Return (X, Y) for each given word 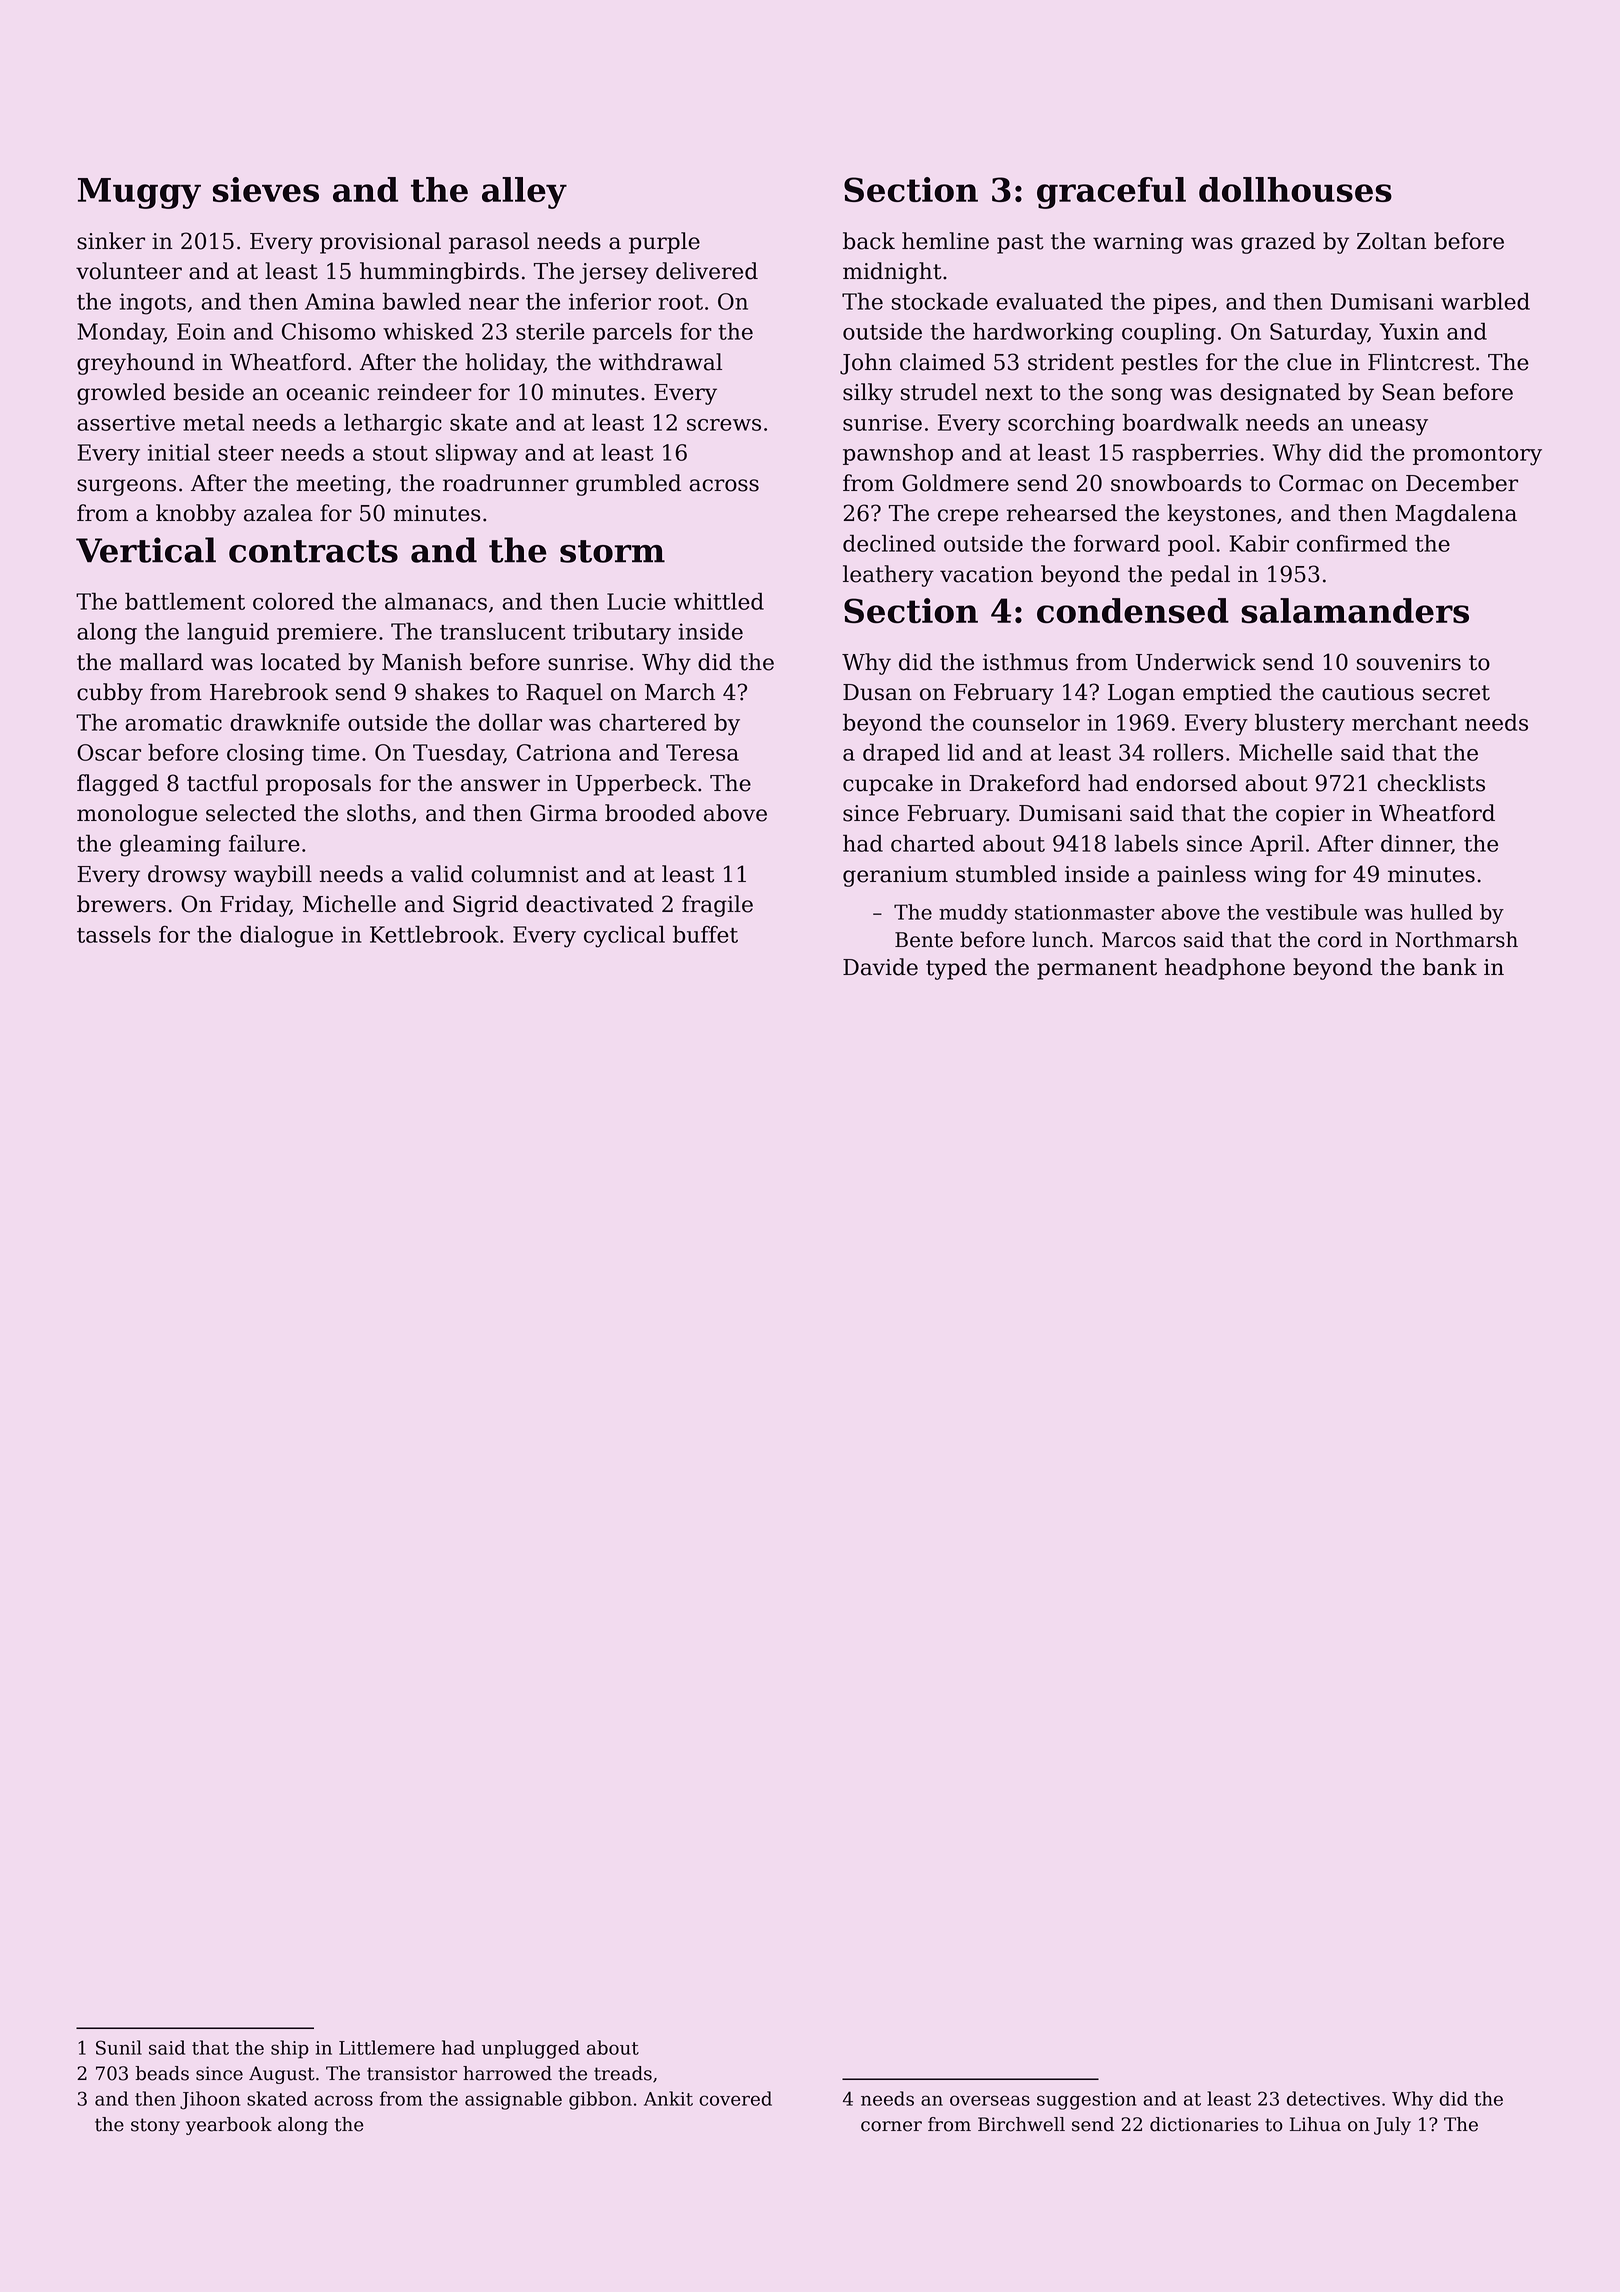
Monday (120, 333)
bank (1450, 967)
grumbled (628, 485)
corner (891, 2126)
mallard (161, 662)
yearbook (229, 2126)
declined (889, 543)
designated (1280, 394)
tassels (114, 934)
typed (956, 969)
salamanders (1355, 610)
